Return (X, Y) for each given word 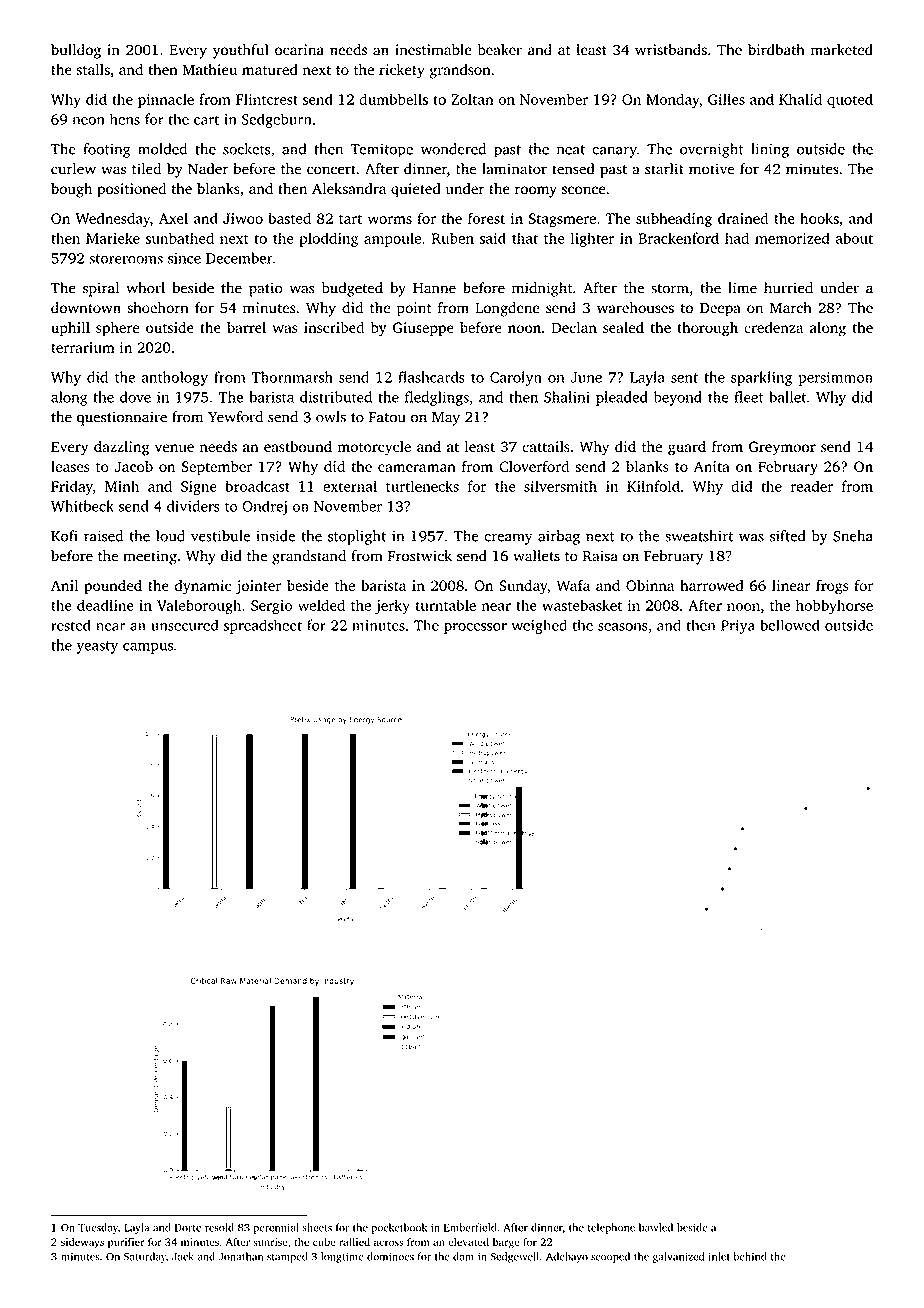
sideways (82, 1243)
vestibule (220, 536)
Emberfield (470, 1227)
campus (148, 648)
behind (750, 1256)
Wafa (573, 585)
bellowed (790, 625)
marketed (842, 50)
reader (811, 486)
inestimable (433, 50)
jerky (392, 606)
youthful (240, 51)
